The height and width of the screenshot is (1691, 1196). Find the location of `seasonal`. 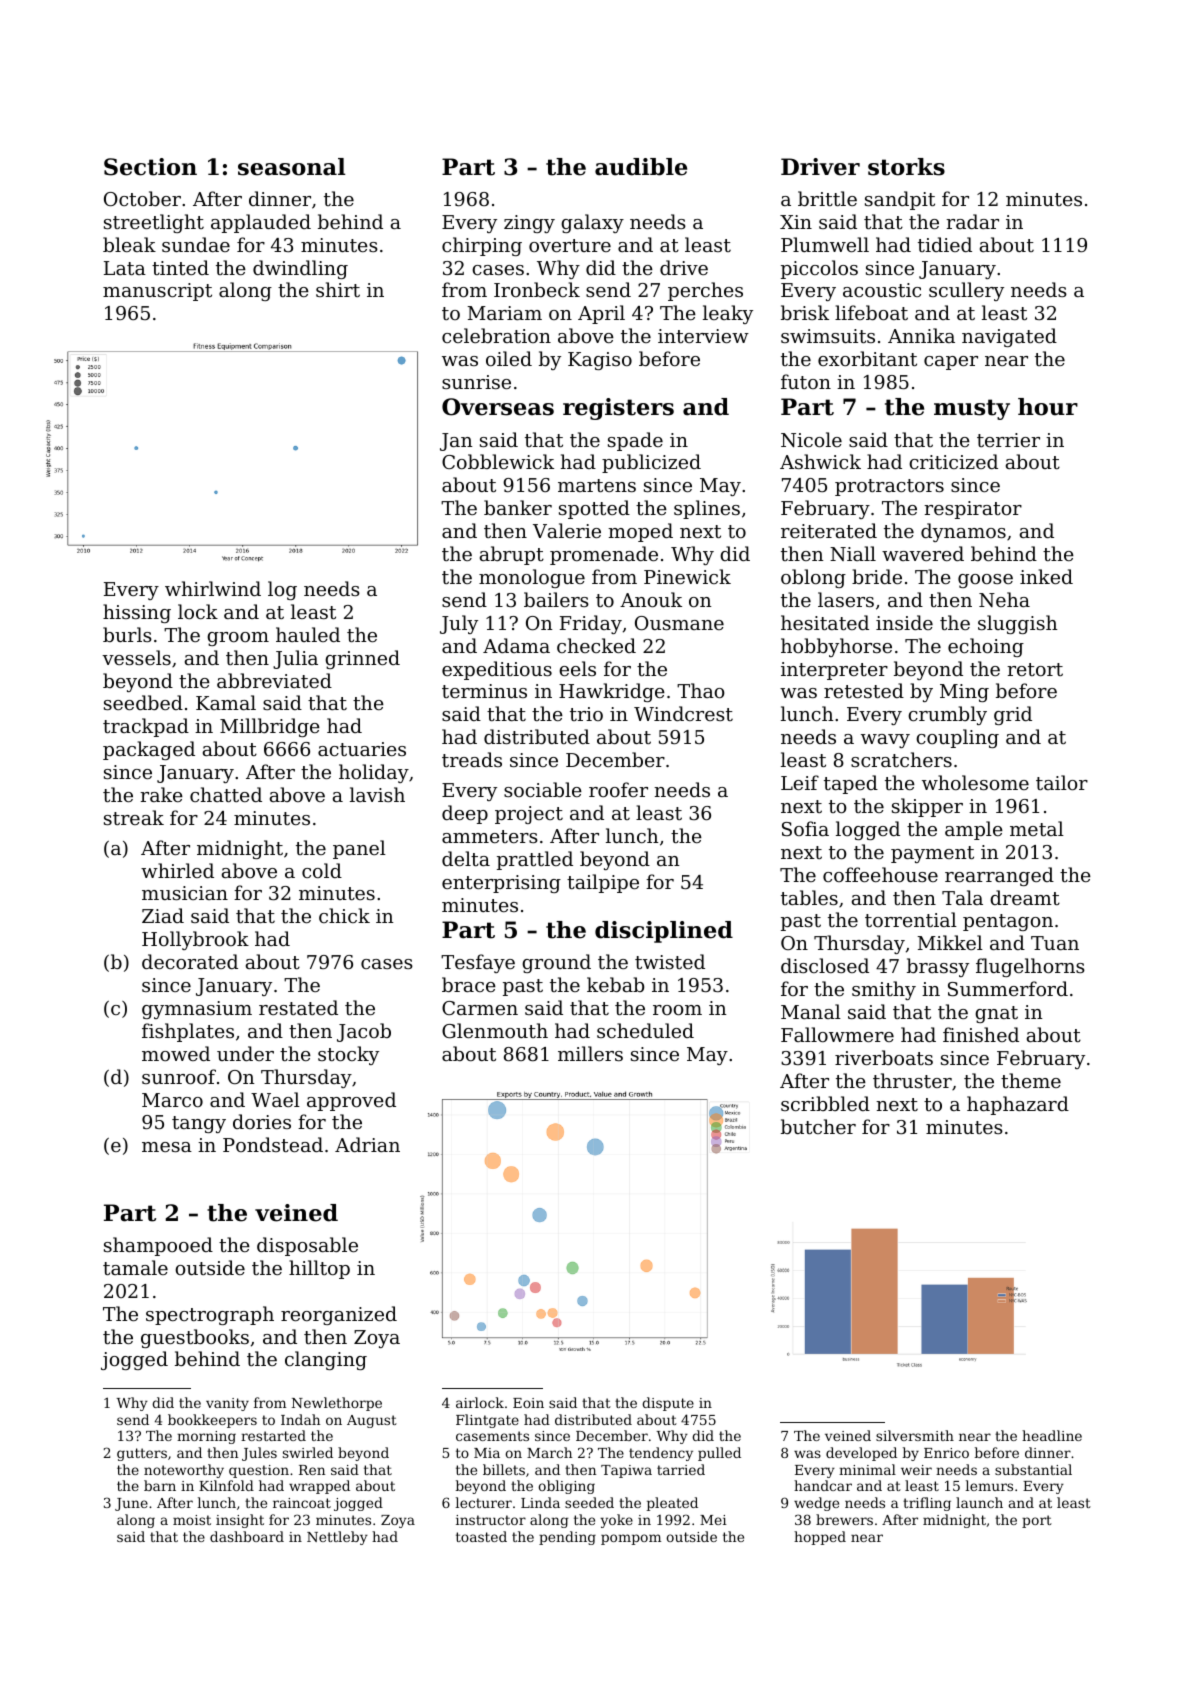

seasonal is located at coordinates (292, 167).
